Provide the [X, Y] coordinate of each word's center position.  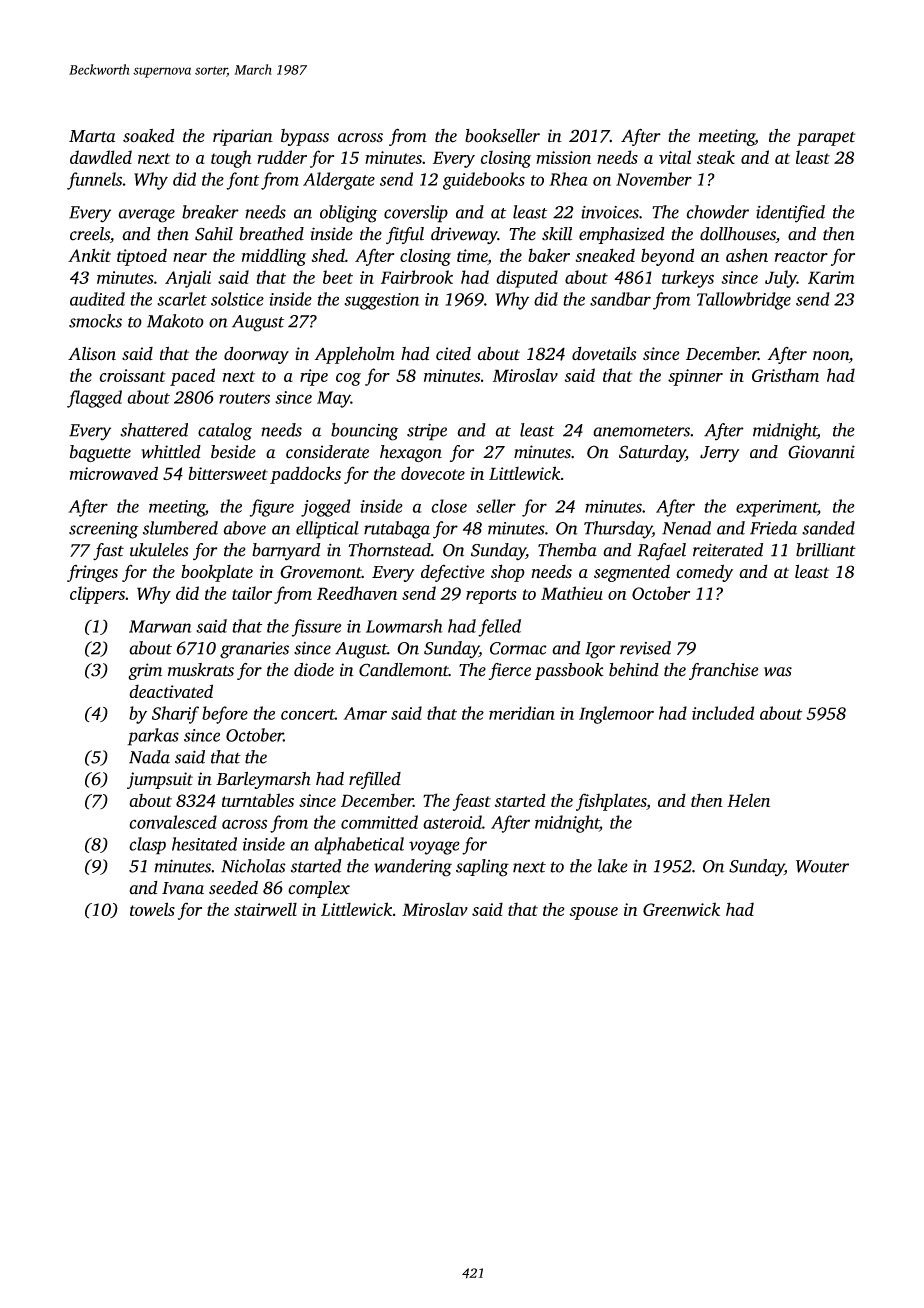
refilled [375, 780]
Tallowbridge [744, 301]
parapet [826, 139]
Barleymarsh [263, 780]
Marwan [160, 626]
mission [563, 157]
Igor [600, 650]
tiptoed [142, 257]
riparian [243, 137]
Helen [748, 800]
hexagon [411, 453]
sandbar [620, 299]
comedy [704, 573]
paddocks [305, 475]
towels [152, 909]
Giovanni [821, 452]
